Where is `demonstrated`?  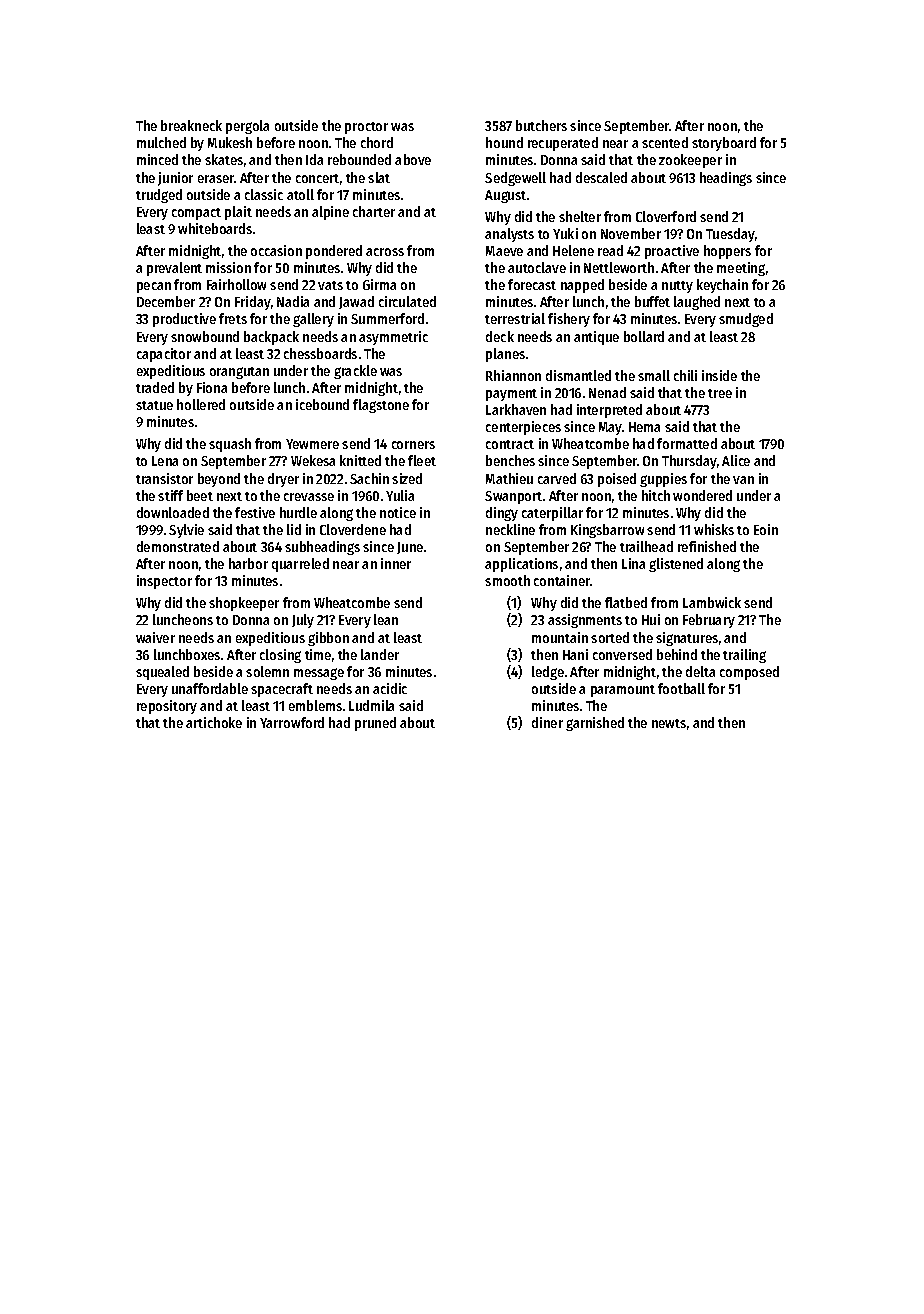
demonstrated is located at coordinates (178, 546).
